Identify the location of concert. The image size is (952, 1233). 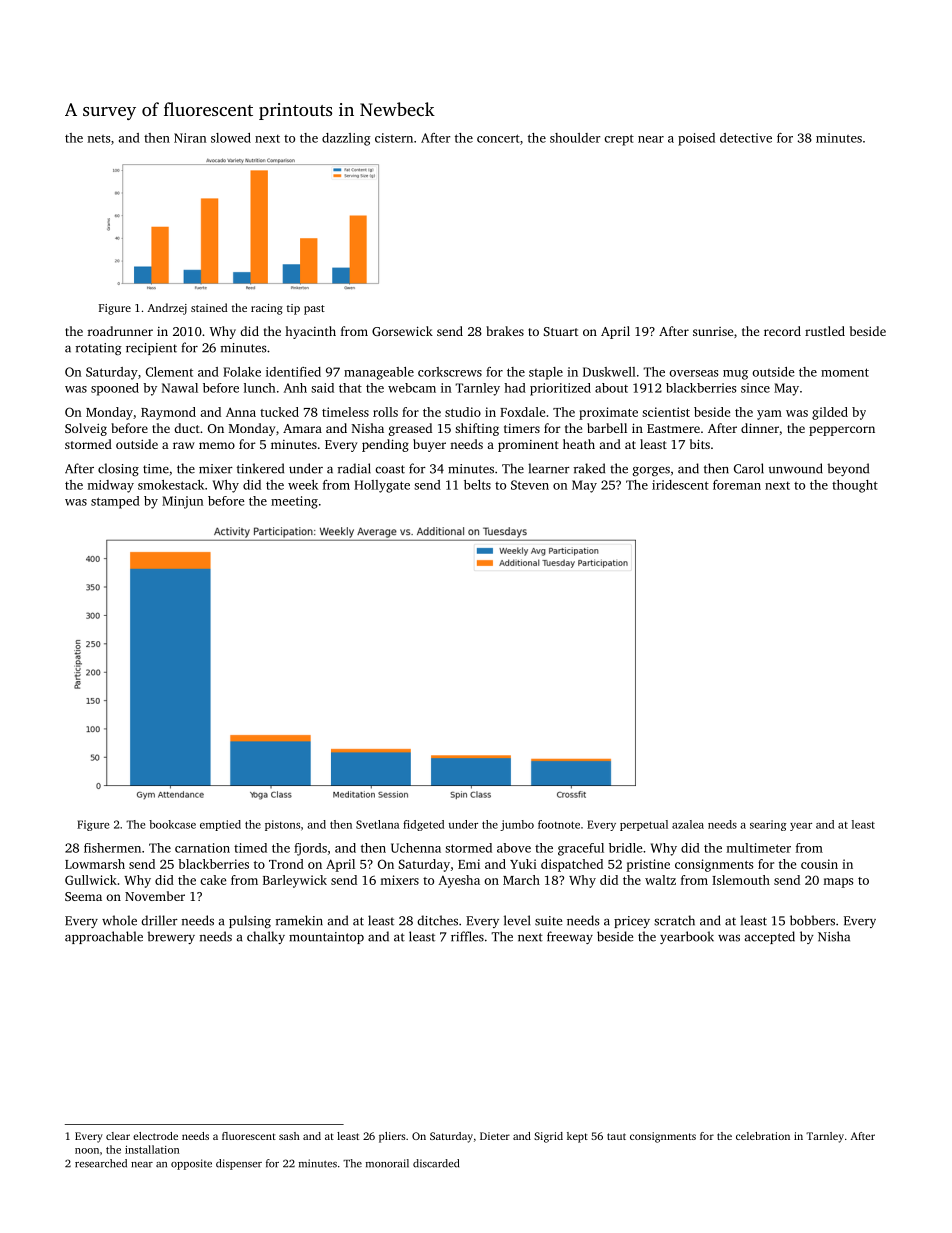
(498, 138).
